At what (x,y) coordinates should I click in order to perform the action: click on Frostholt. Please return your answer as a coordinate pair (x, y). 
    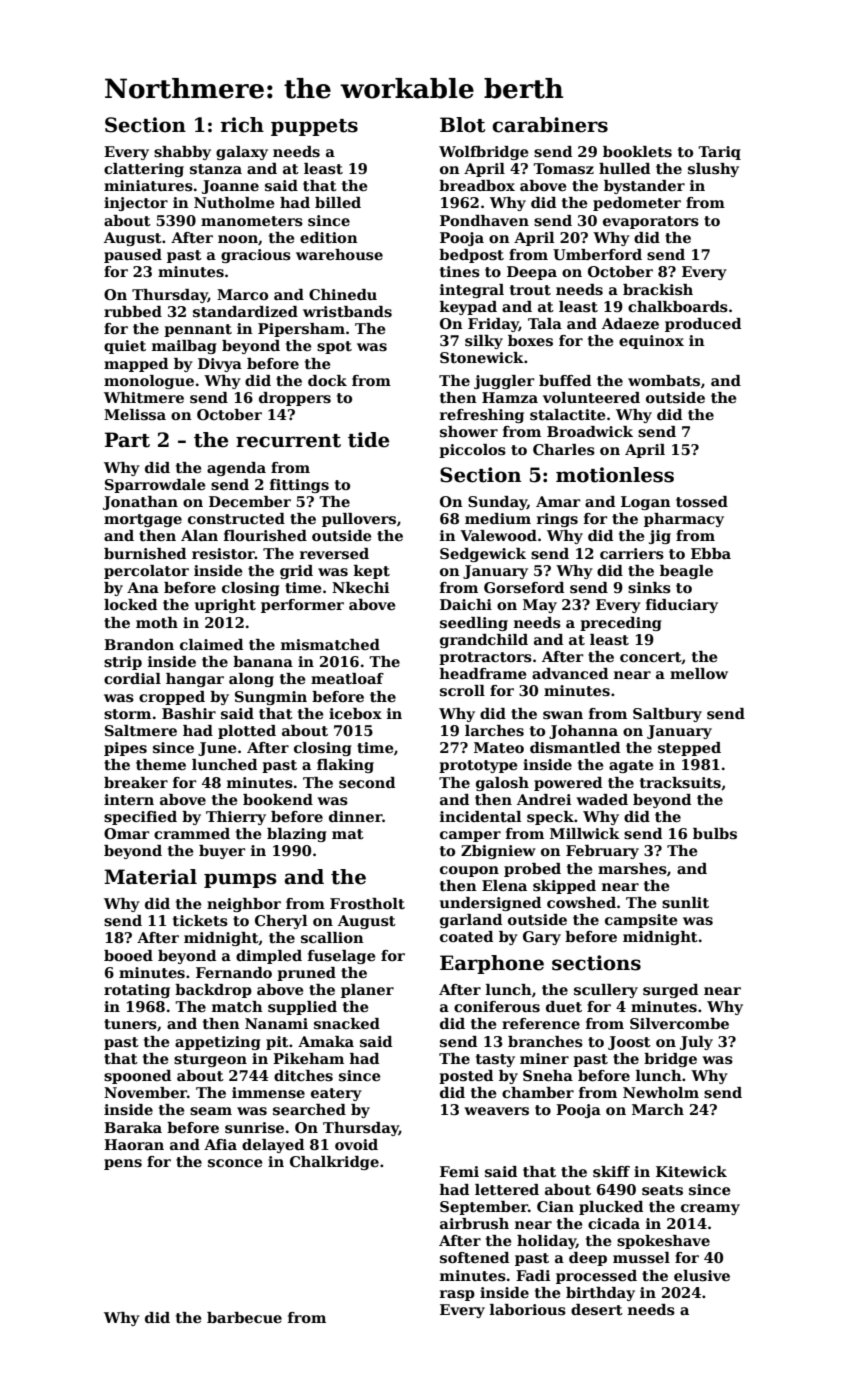
    Looking at the image, I should click on (367, 903).
